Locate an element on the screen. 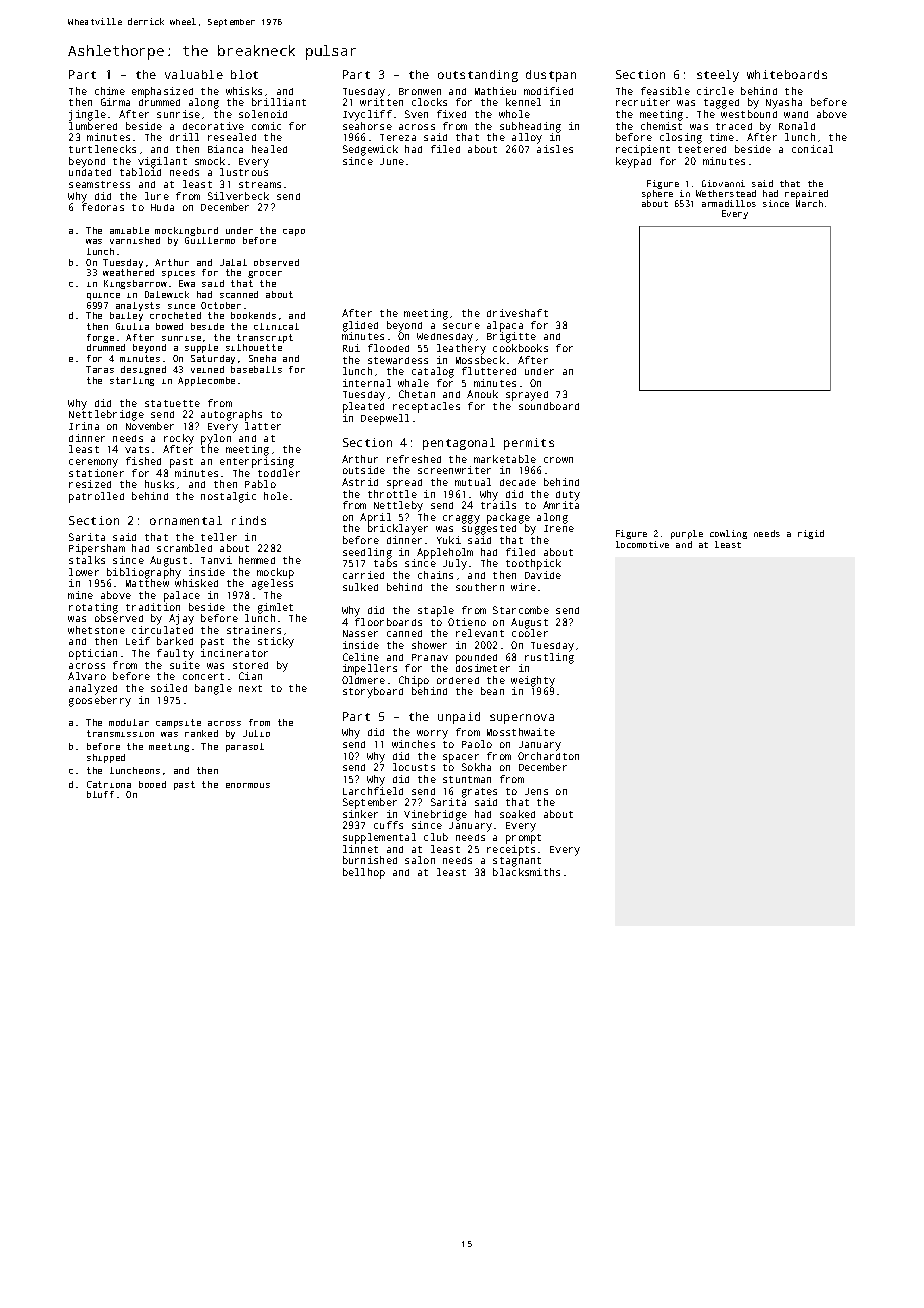 This screenshot has height=1308, width=924. varnished is located at coordinates (135, 240).
